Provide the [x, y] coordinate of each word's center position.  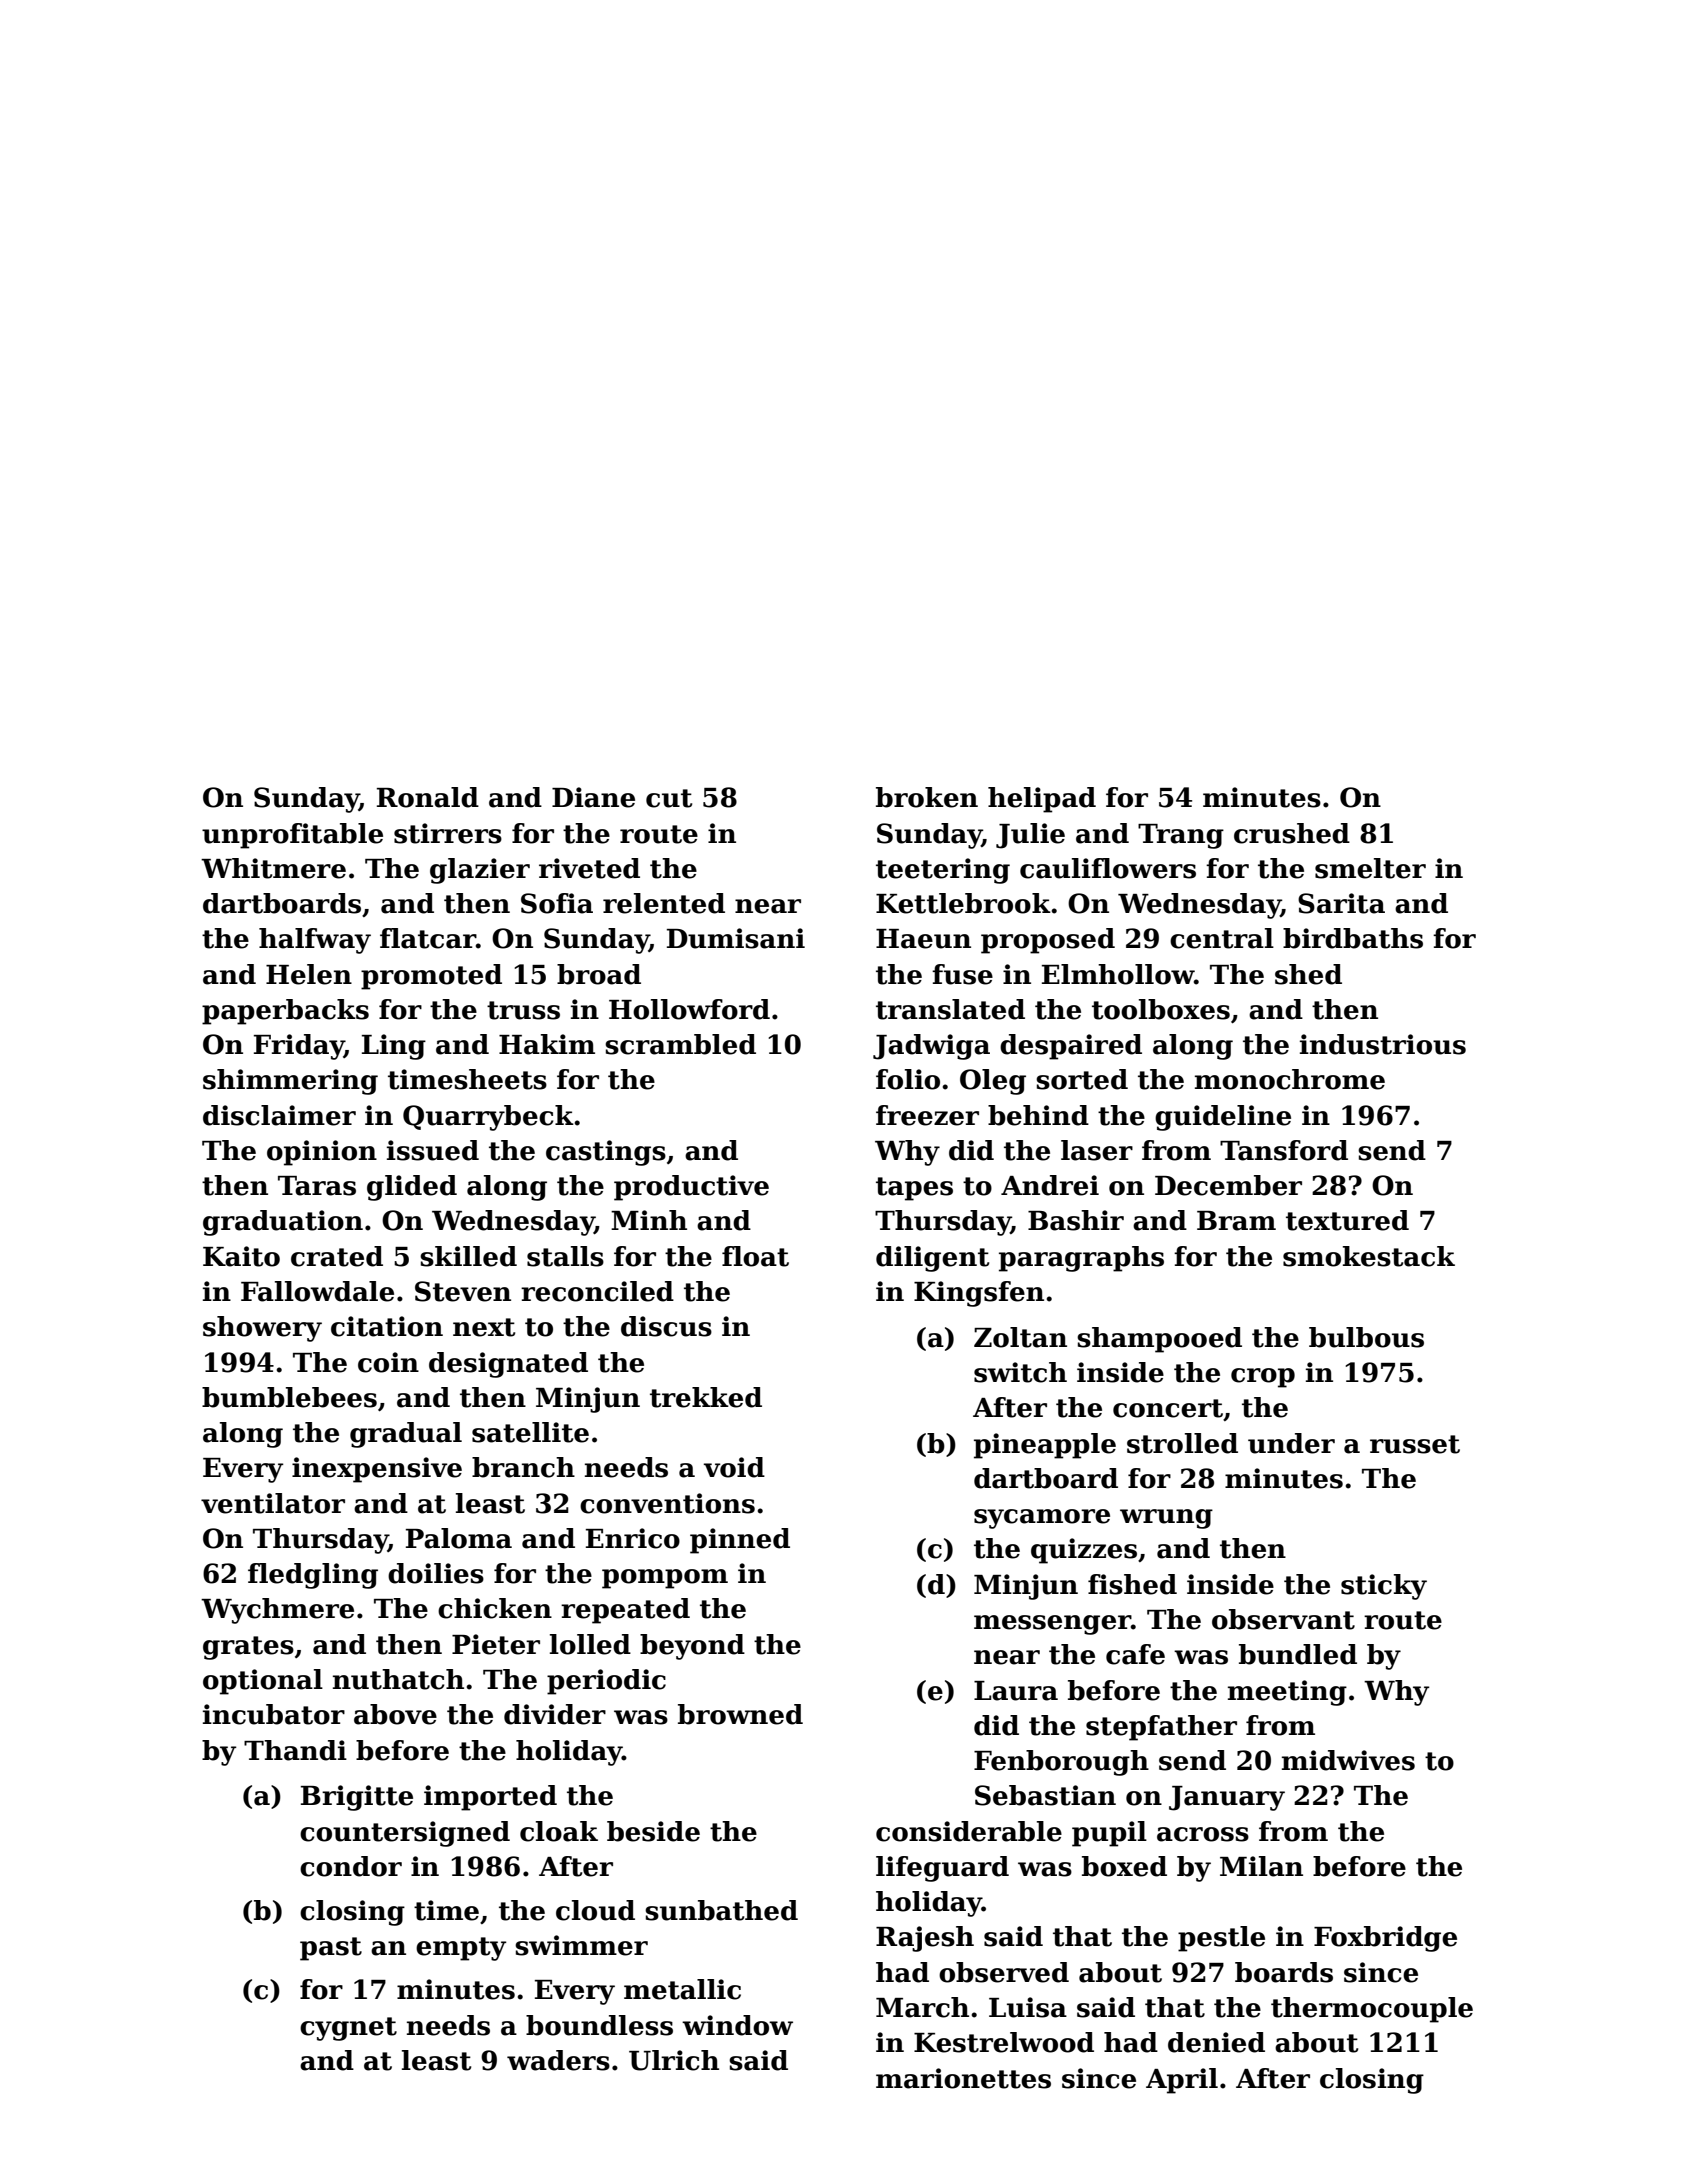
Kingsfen [979, 1294]
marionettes [963, 2078]
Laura [1016, 1691]
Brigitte [357, 1798]
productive [691, 1188]
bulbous [1366, 1337]
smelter [1370, 868]
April [1182, 2081]
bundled [1298, 1654]
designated [508, 1365]
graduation [283, 1223]
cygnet [348, 2029]
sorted [1082, 1079]
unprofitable [292, 836]
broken [927, 797]
